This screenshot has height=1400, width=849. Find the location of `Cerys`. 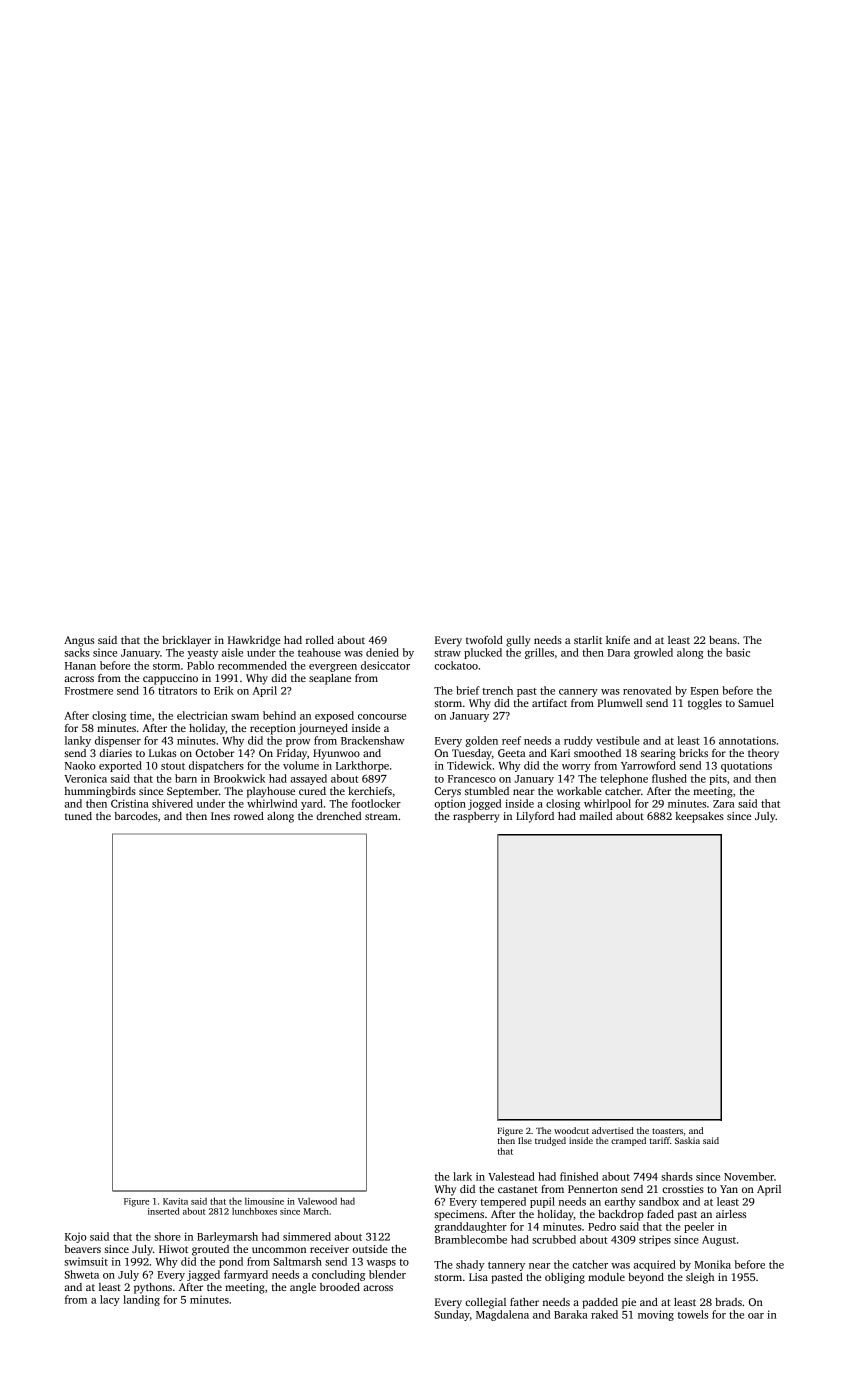

Cerys is located at coordinates (448, 792).
